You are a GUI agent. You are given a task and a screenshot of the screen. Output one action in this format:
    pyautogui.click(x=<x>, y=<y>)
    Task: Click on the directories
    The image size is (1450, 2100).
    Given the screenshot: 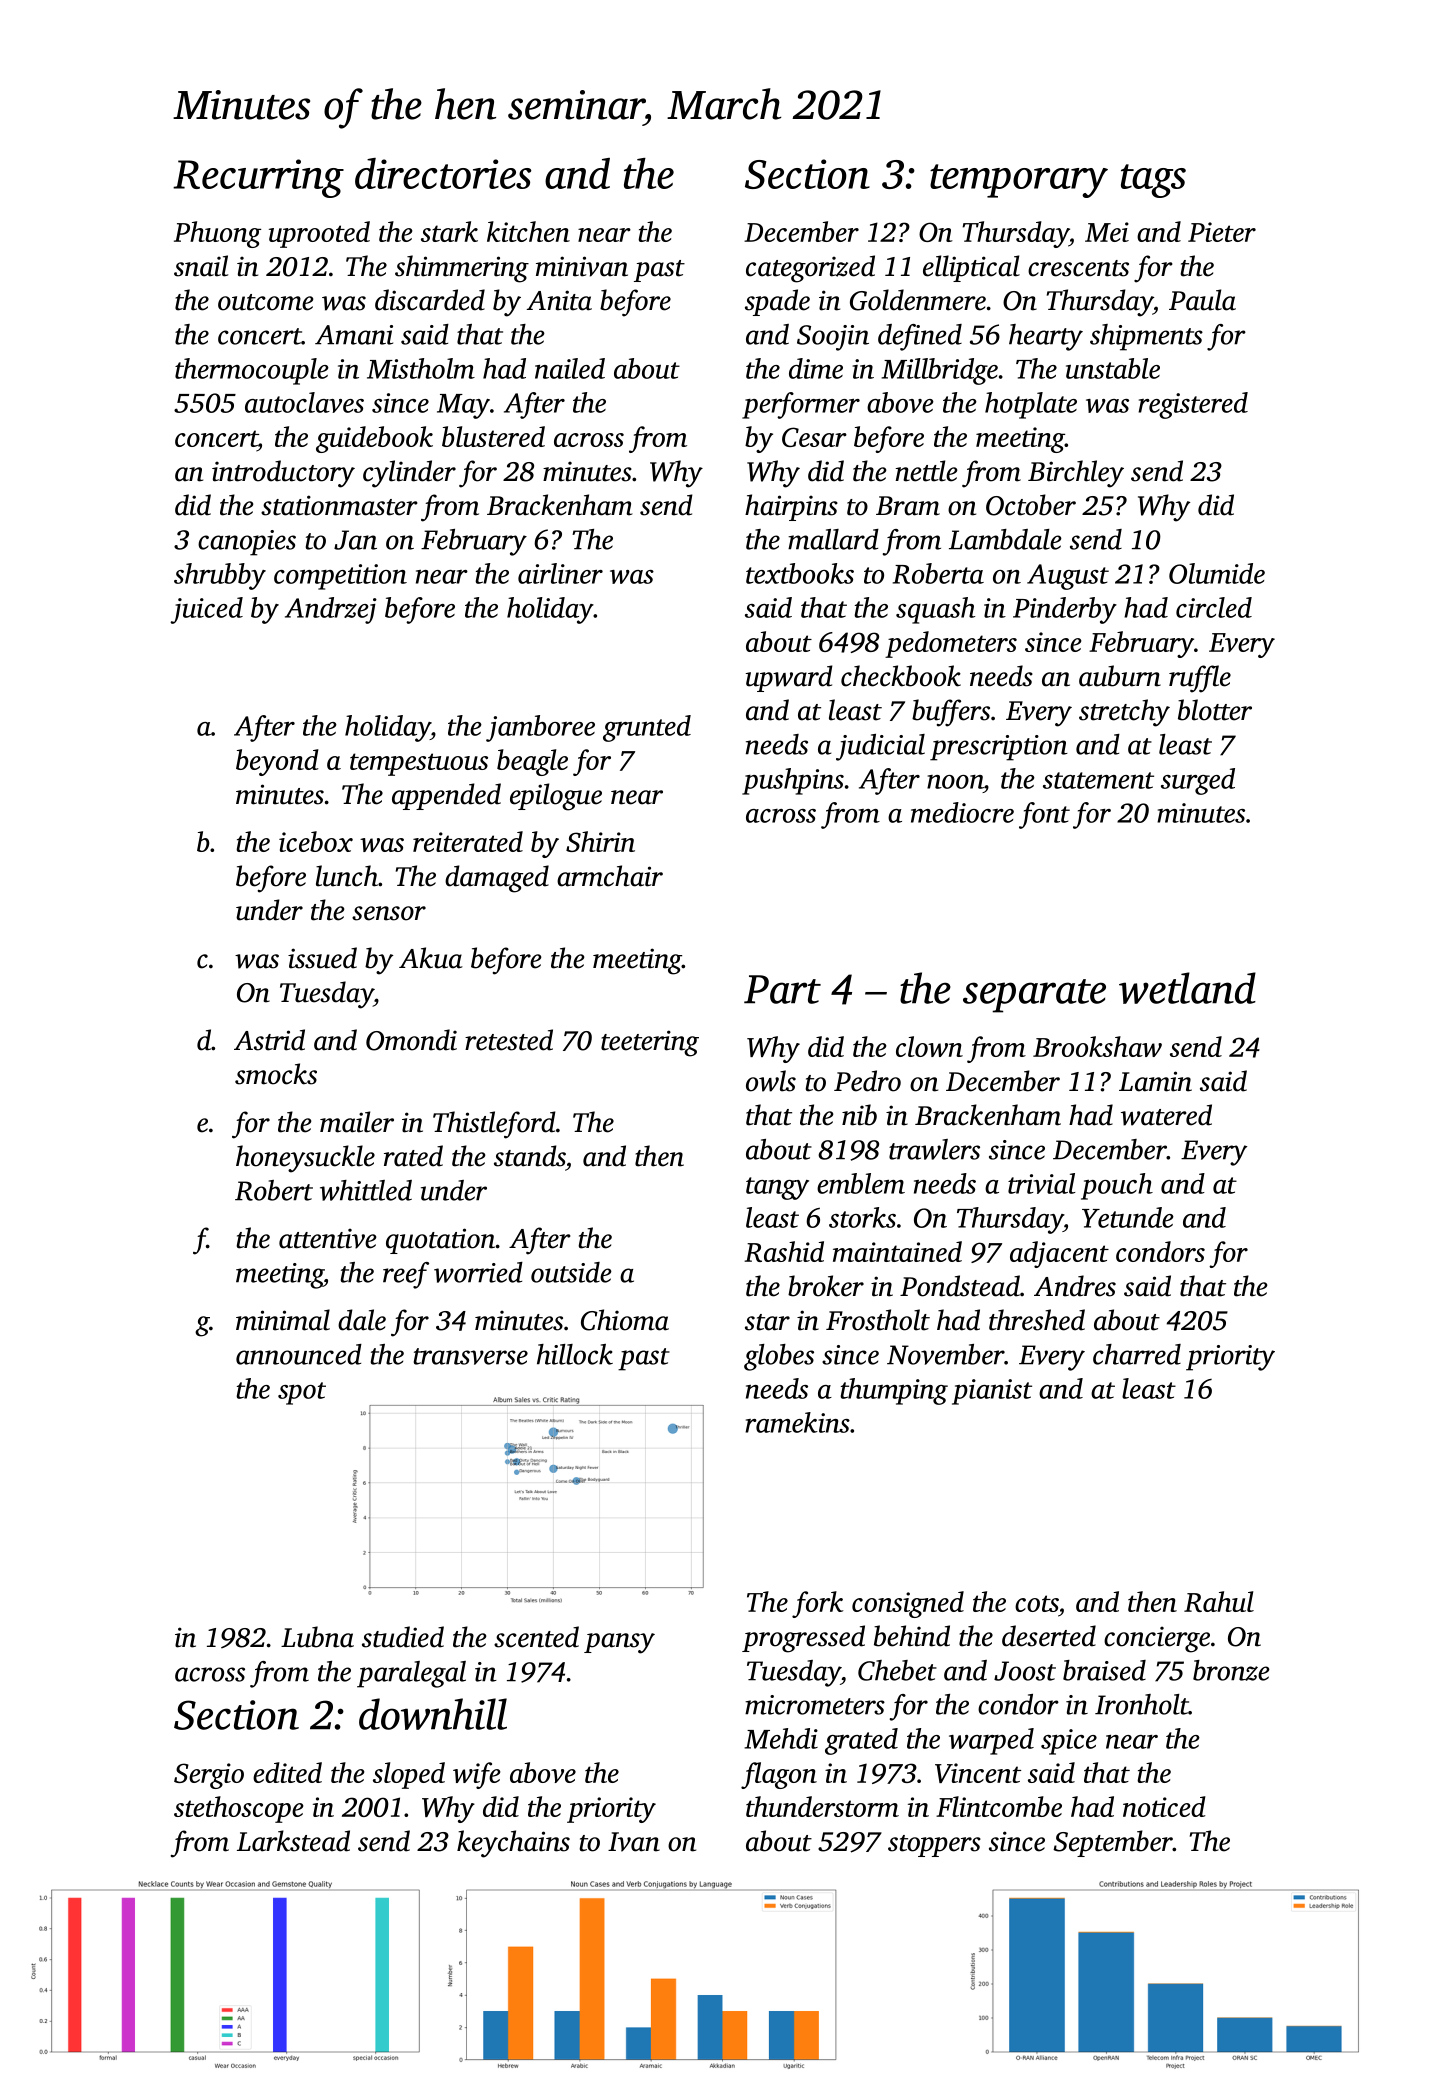 What is the action you would take?
    pyautogui.click(x=443, y=173)
